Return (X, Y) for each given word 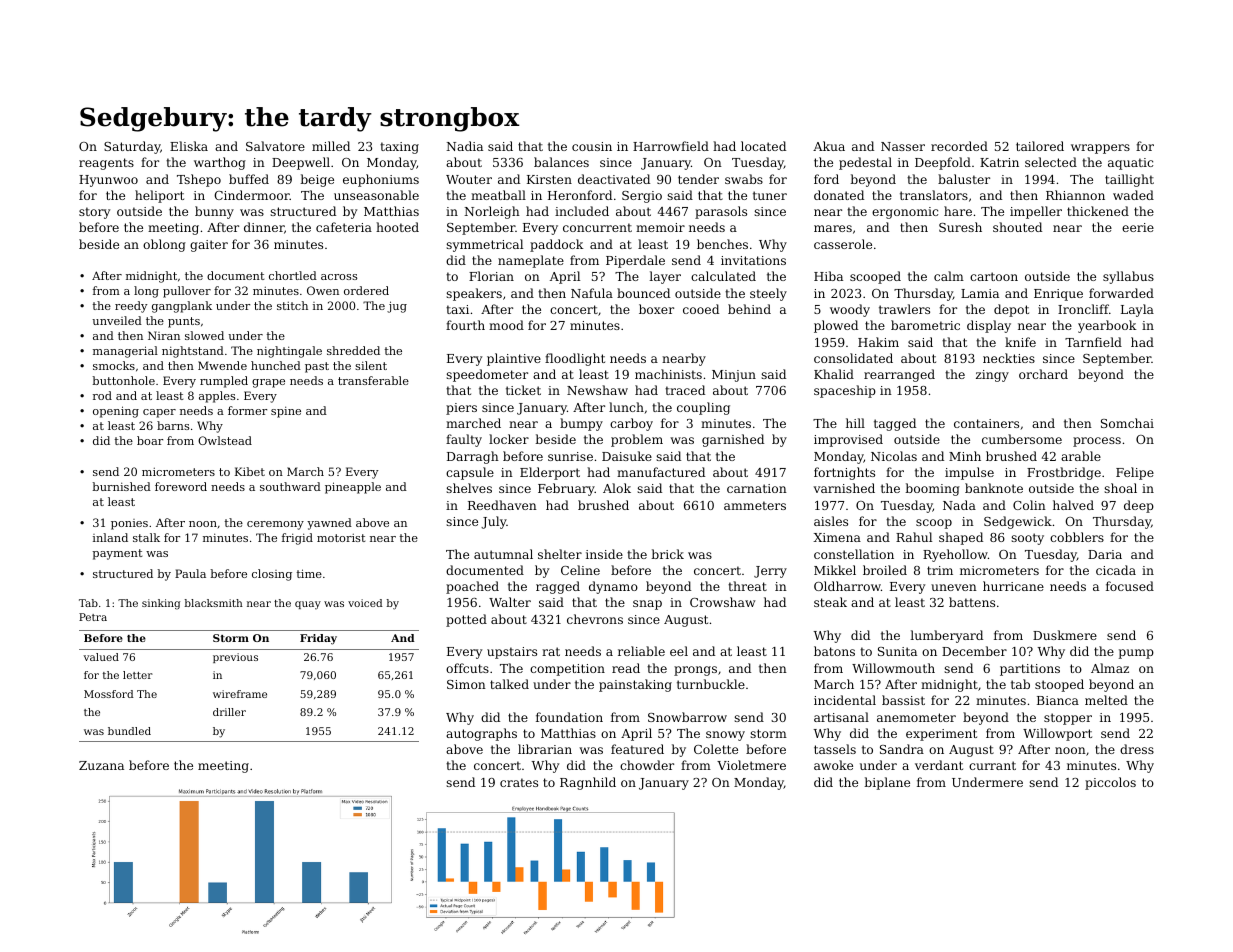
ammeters (755, 505)
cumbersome (1022, 439)
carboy (631, 424)
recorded (959, 146)
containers (986, 423)
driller (229, 712)
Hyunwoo (108, 181)
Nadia (464, 146)
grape (268, 383)
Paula (190, 573)
